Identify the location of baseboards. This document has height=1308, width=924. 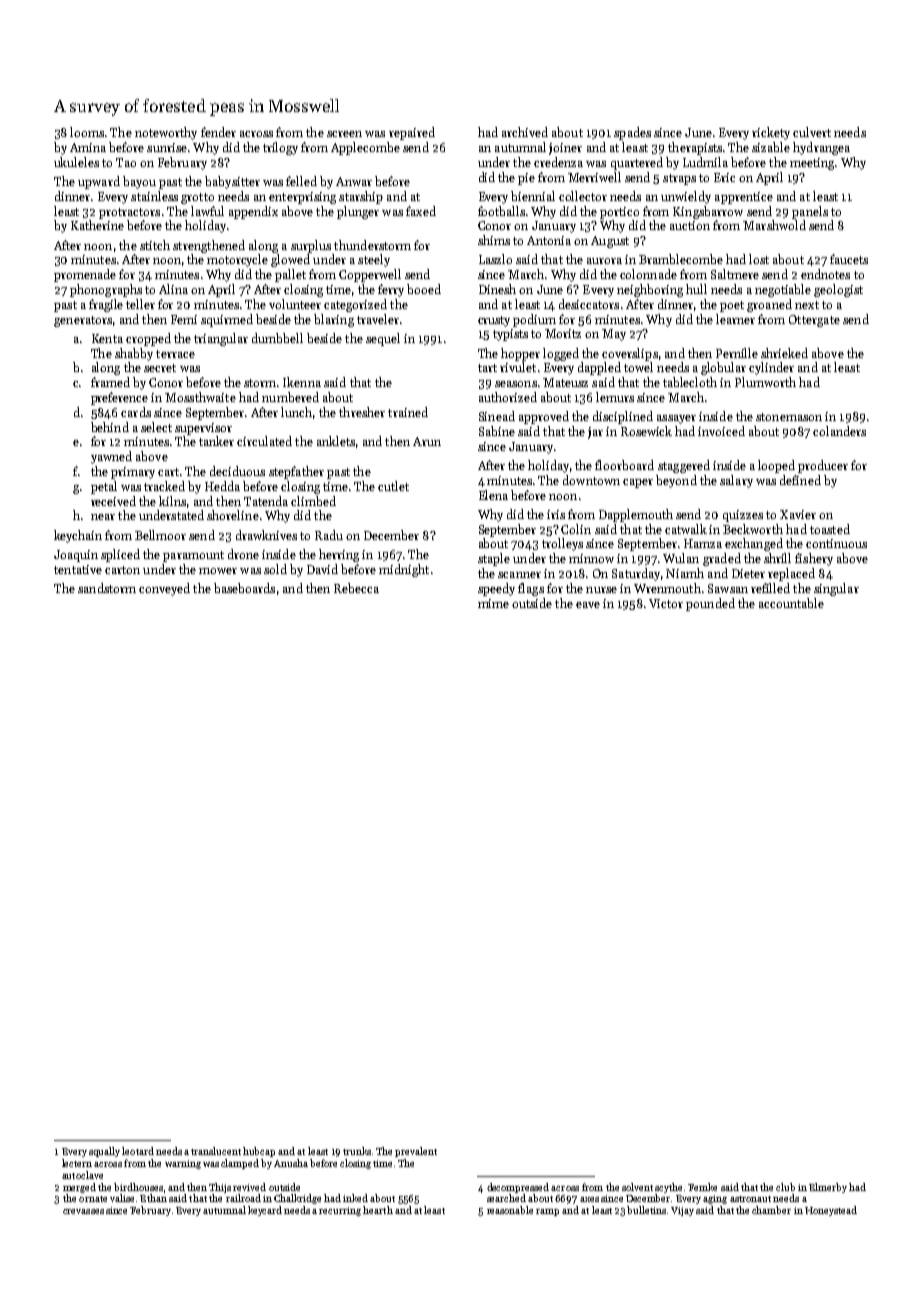
(244, 588).
